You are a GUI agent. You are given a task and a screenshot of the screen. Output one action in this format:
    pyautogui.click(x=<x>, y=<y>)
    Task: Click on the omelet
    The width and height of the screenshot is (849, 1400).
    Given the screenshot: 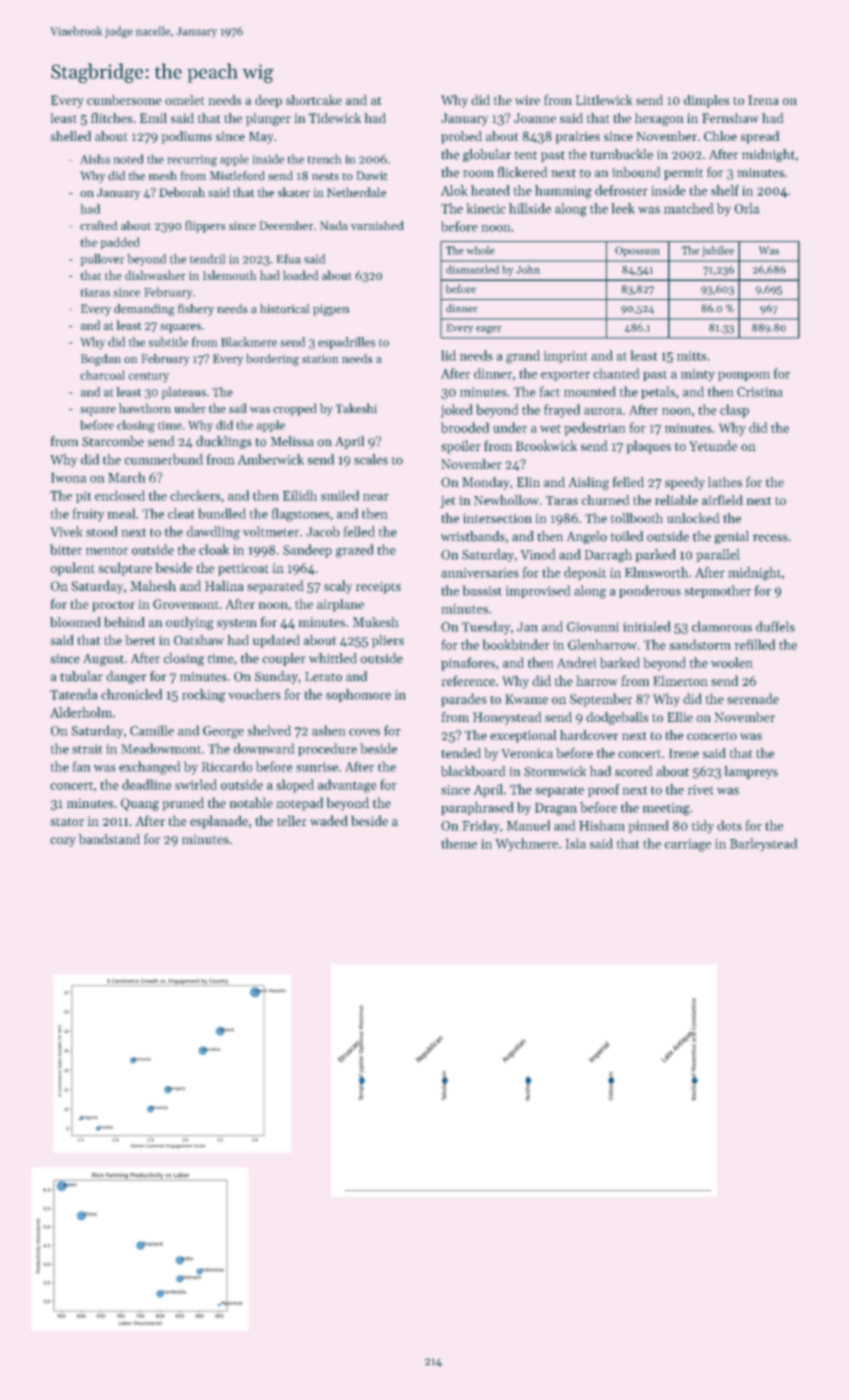 What is the action you would take?
    pyautogui.click(x=185, y=100)
